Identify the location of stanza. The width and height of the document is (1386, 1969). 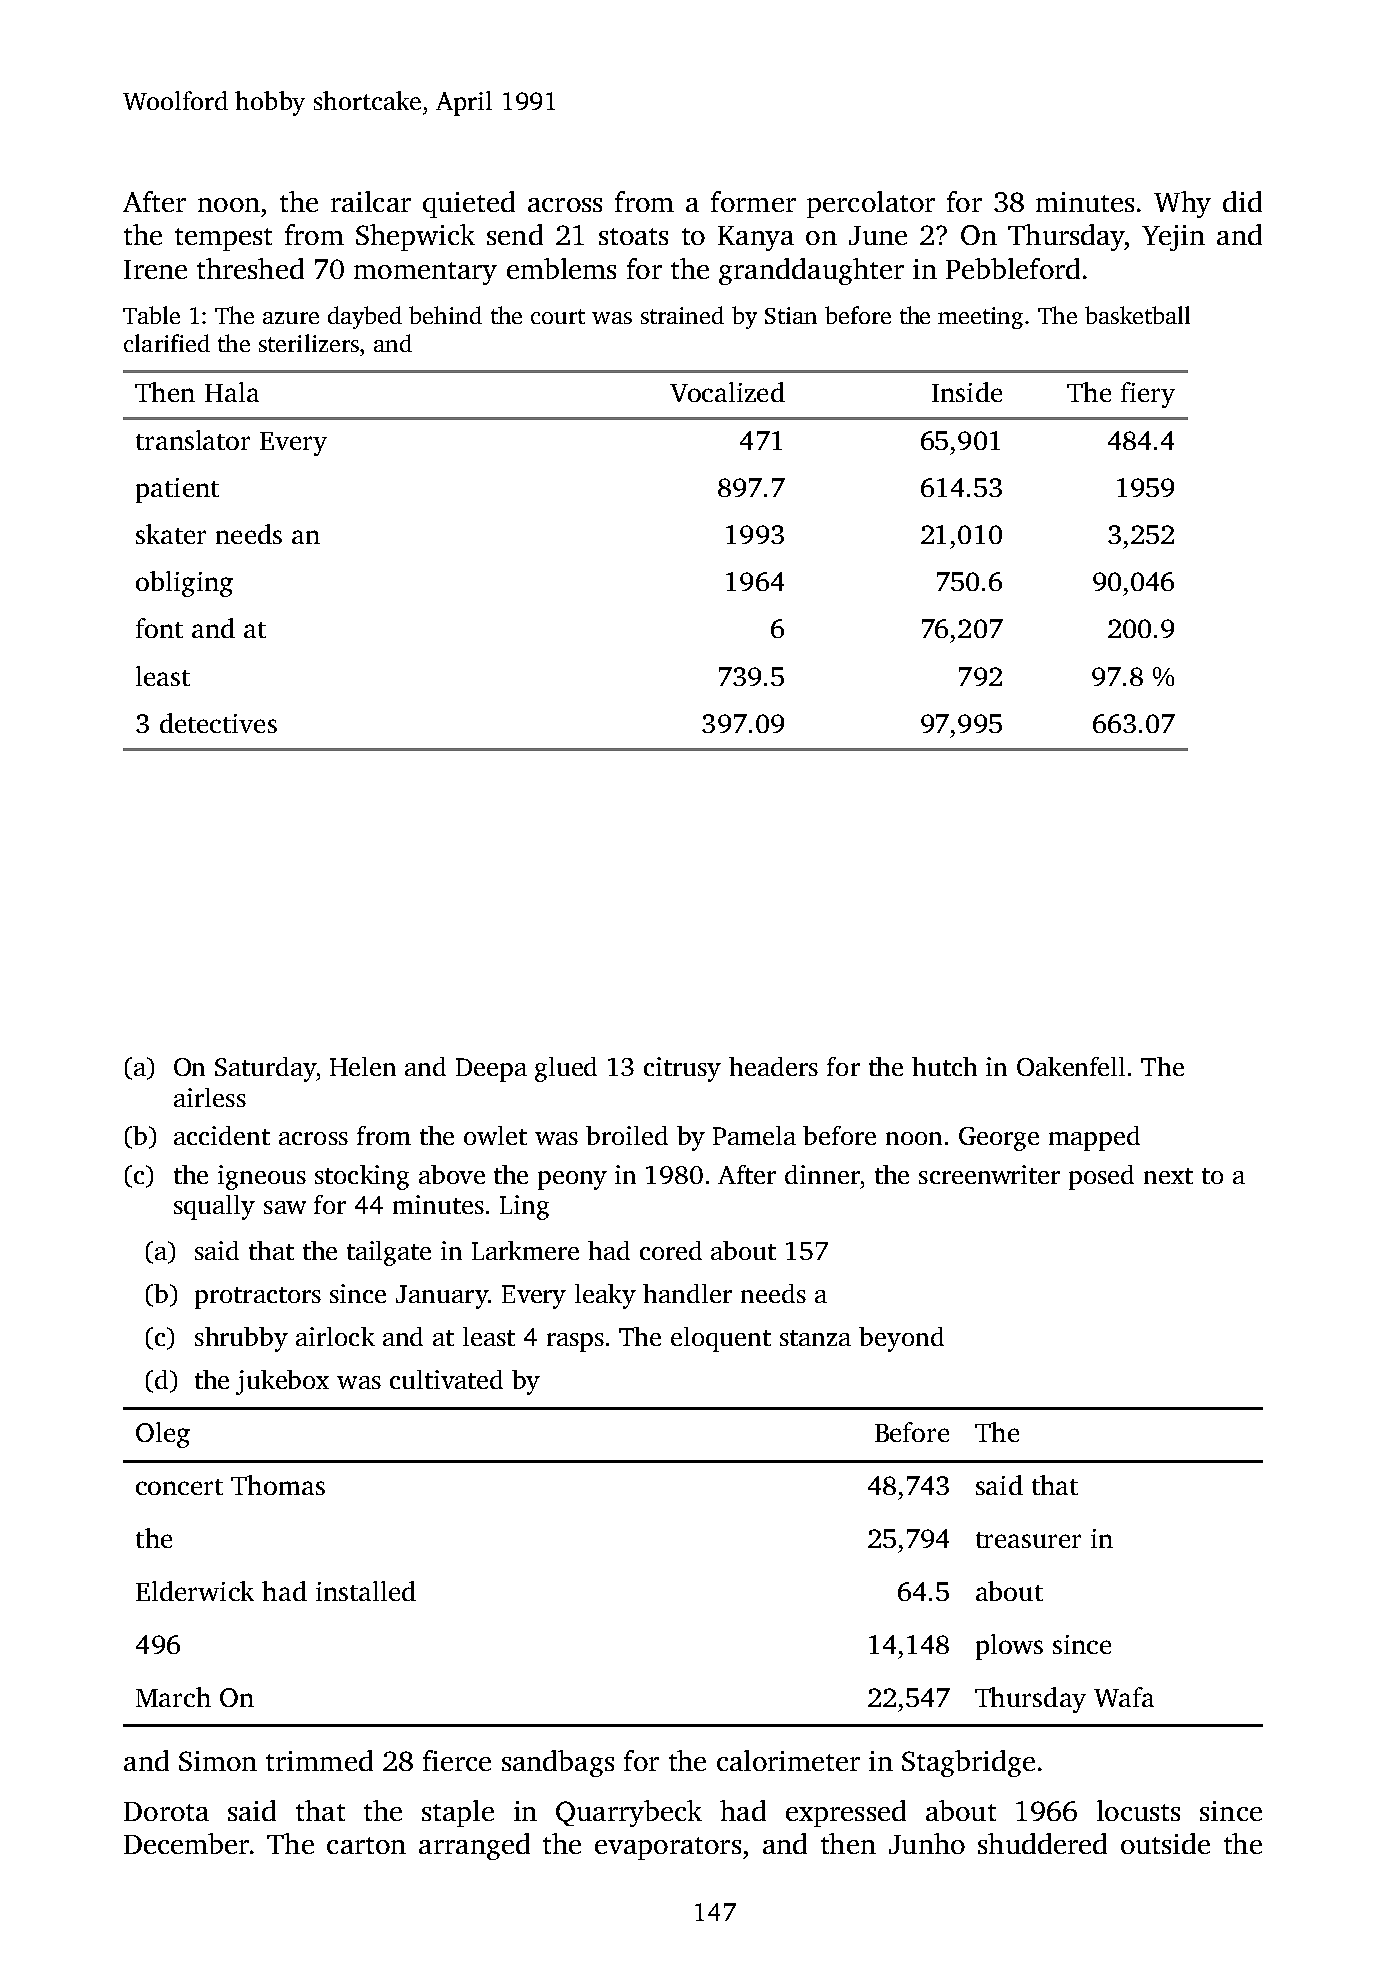
(815, 1338).
